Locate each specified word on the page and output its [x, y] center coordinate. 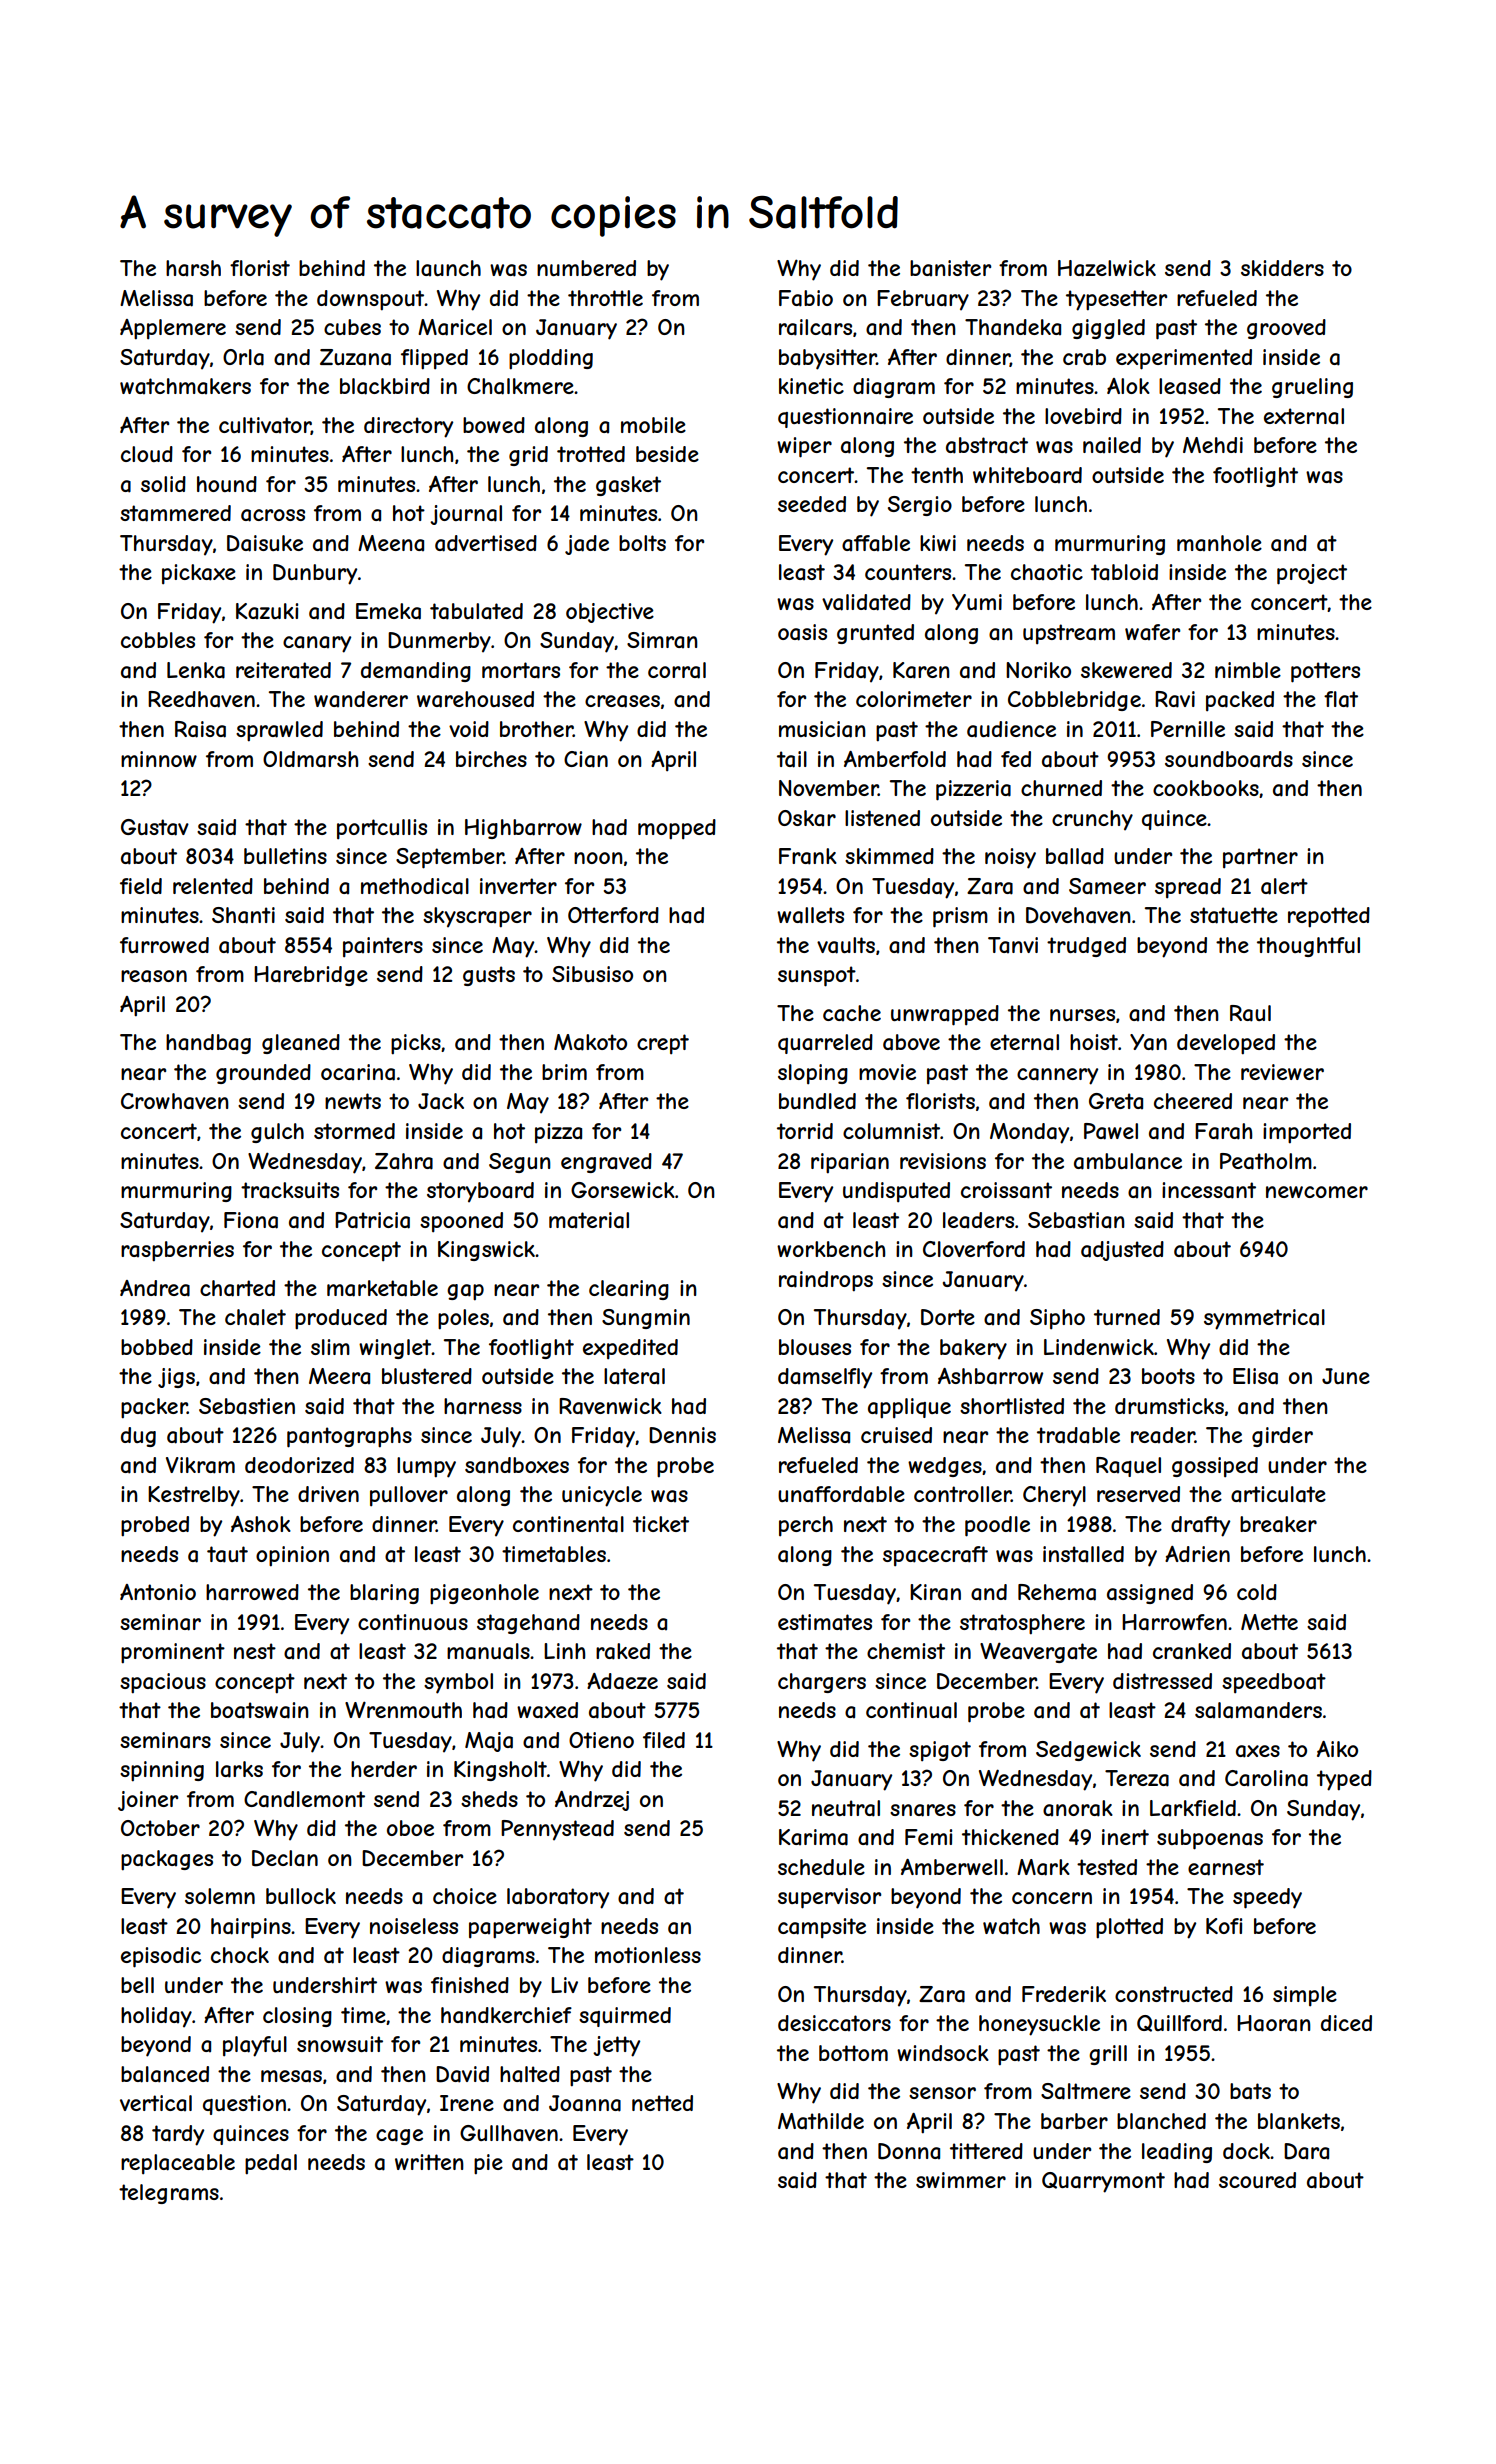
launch [448, 268]
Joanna [585, 2103]
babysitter [828, 359]
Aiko [1337, 1749]
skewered [1126, 670]
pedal [271, 2164]
